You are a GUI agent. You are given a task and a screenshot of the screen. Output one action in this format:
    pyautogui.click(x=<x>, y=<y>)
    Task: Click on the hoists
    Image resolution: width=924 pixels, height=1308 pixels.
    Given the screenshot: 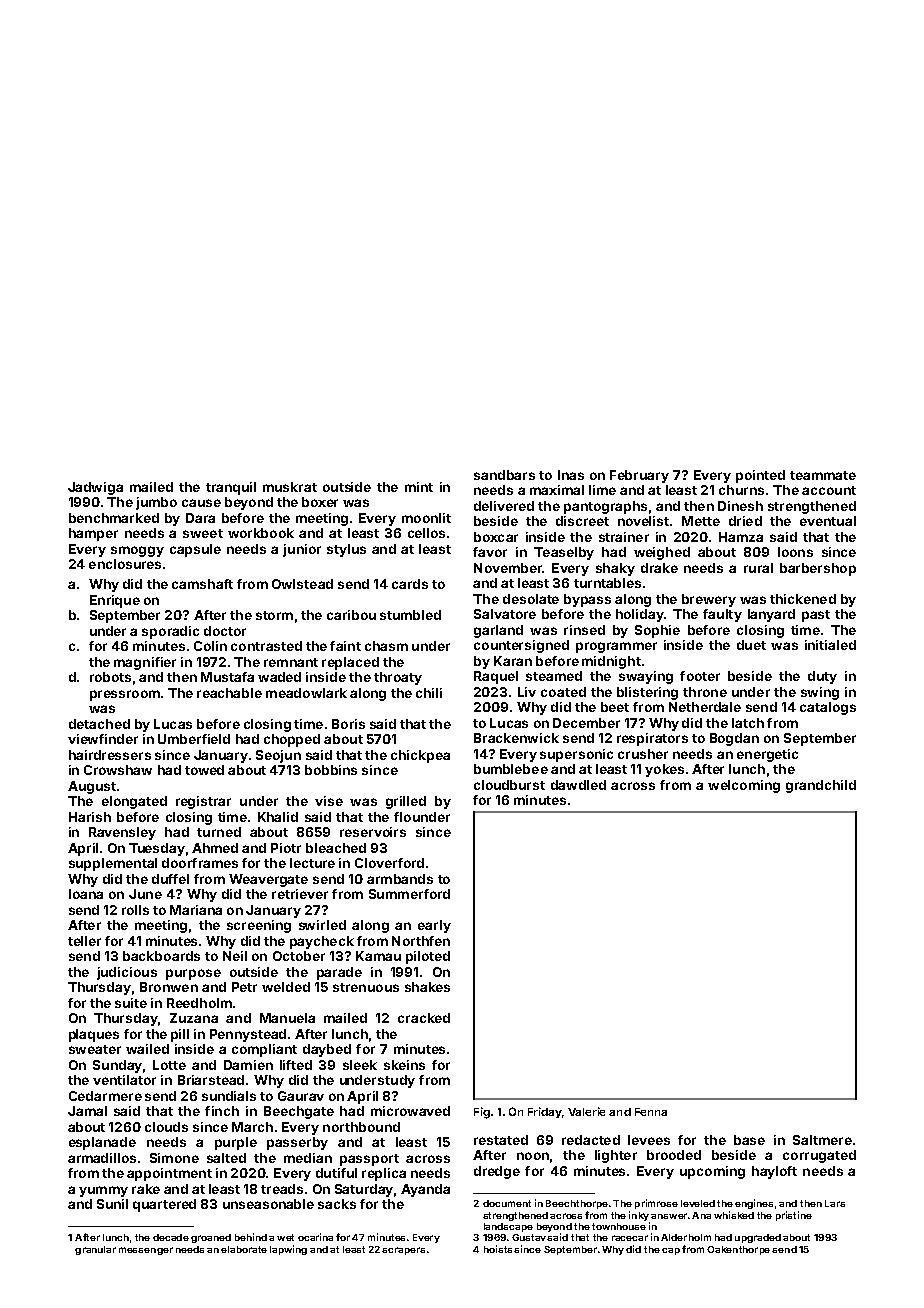 What is the action you would take?
    pyautogui.click(x=498, y=1249)
